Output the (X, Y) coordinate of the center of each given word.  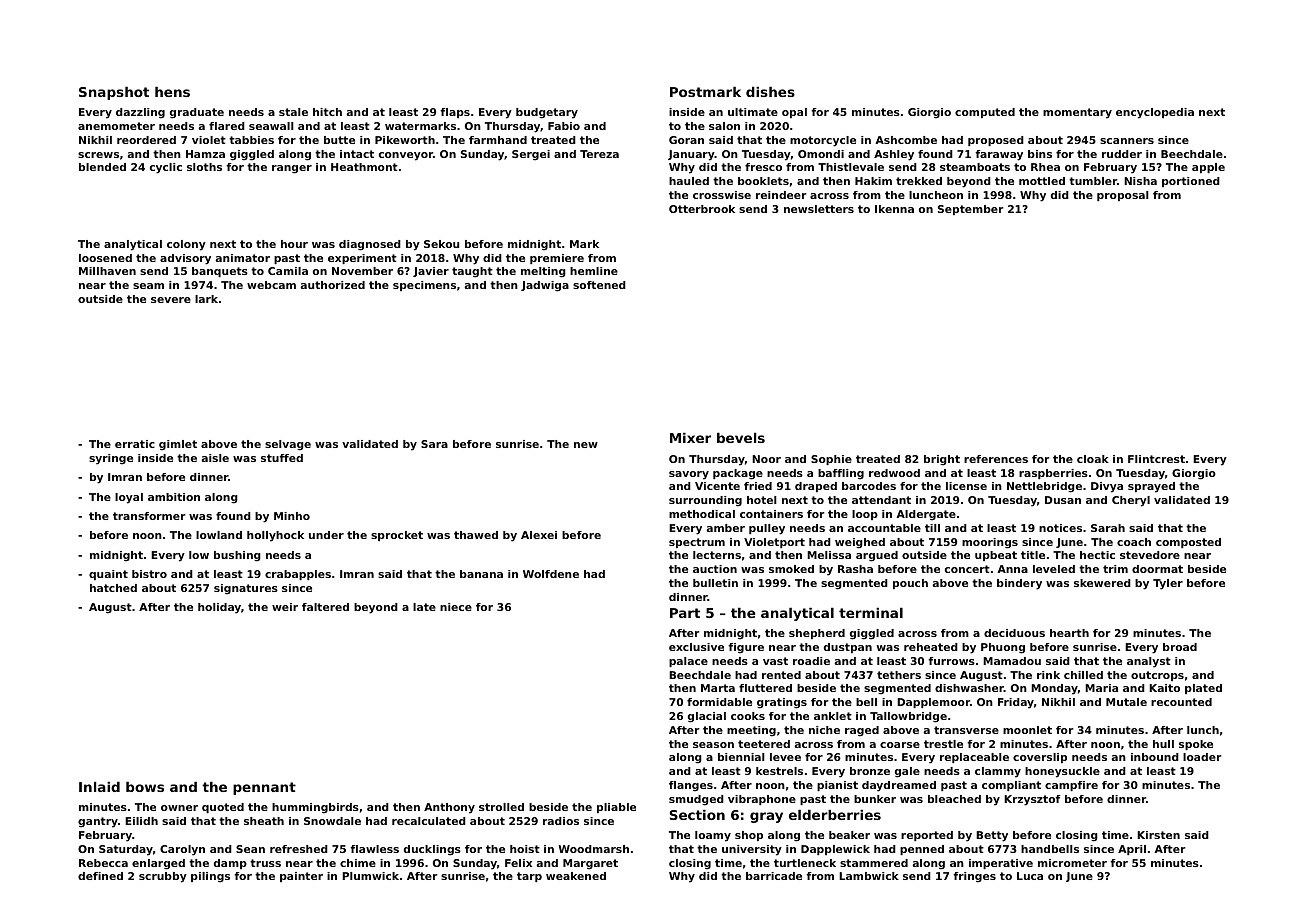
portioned (1191, 182)
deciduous (1014, 633)
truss (265, 863)
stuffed (282, 458)
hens (172, 91)
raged (862, 731)
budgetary (547, 113)
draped (816, 487)
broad (1180, 647)
